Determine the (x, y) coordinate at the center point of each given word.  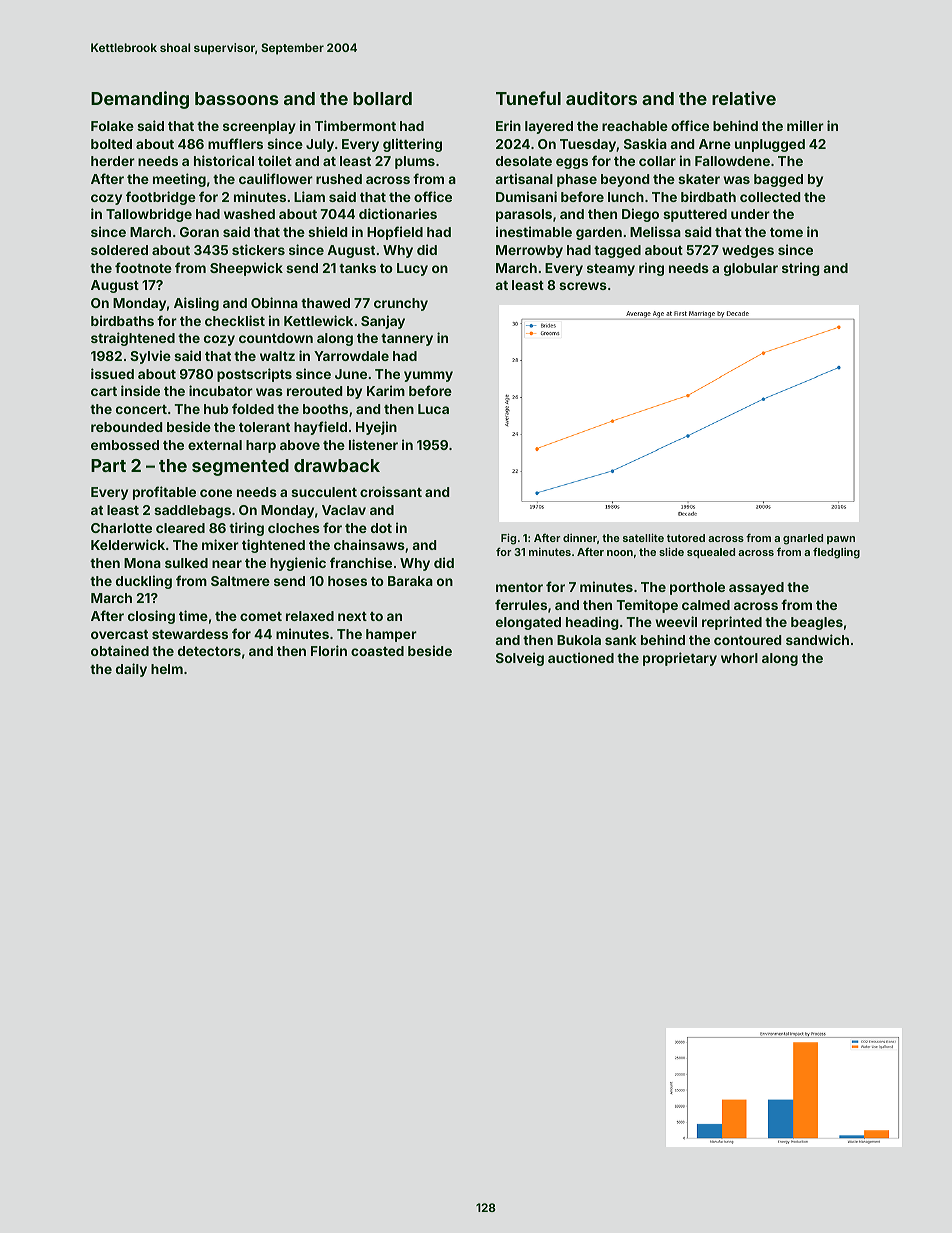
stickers (258, 249)
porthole (697, 588)
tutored (686, 538)
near (227, 564)
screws (583, 286)
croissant (391, 491)
